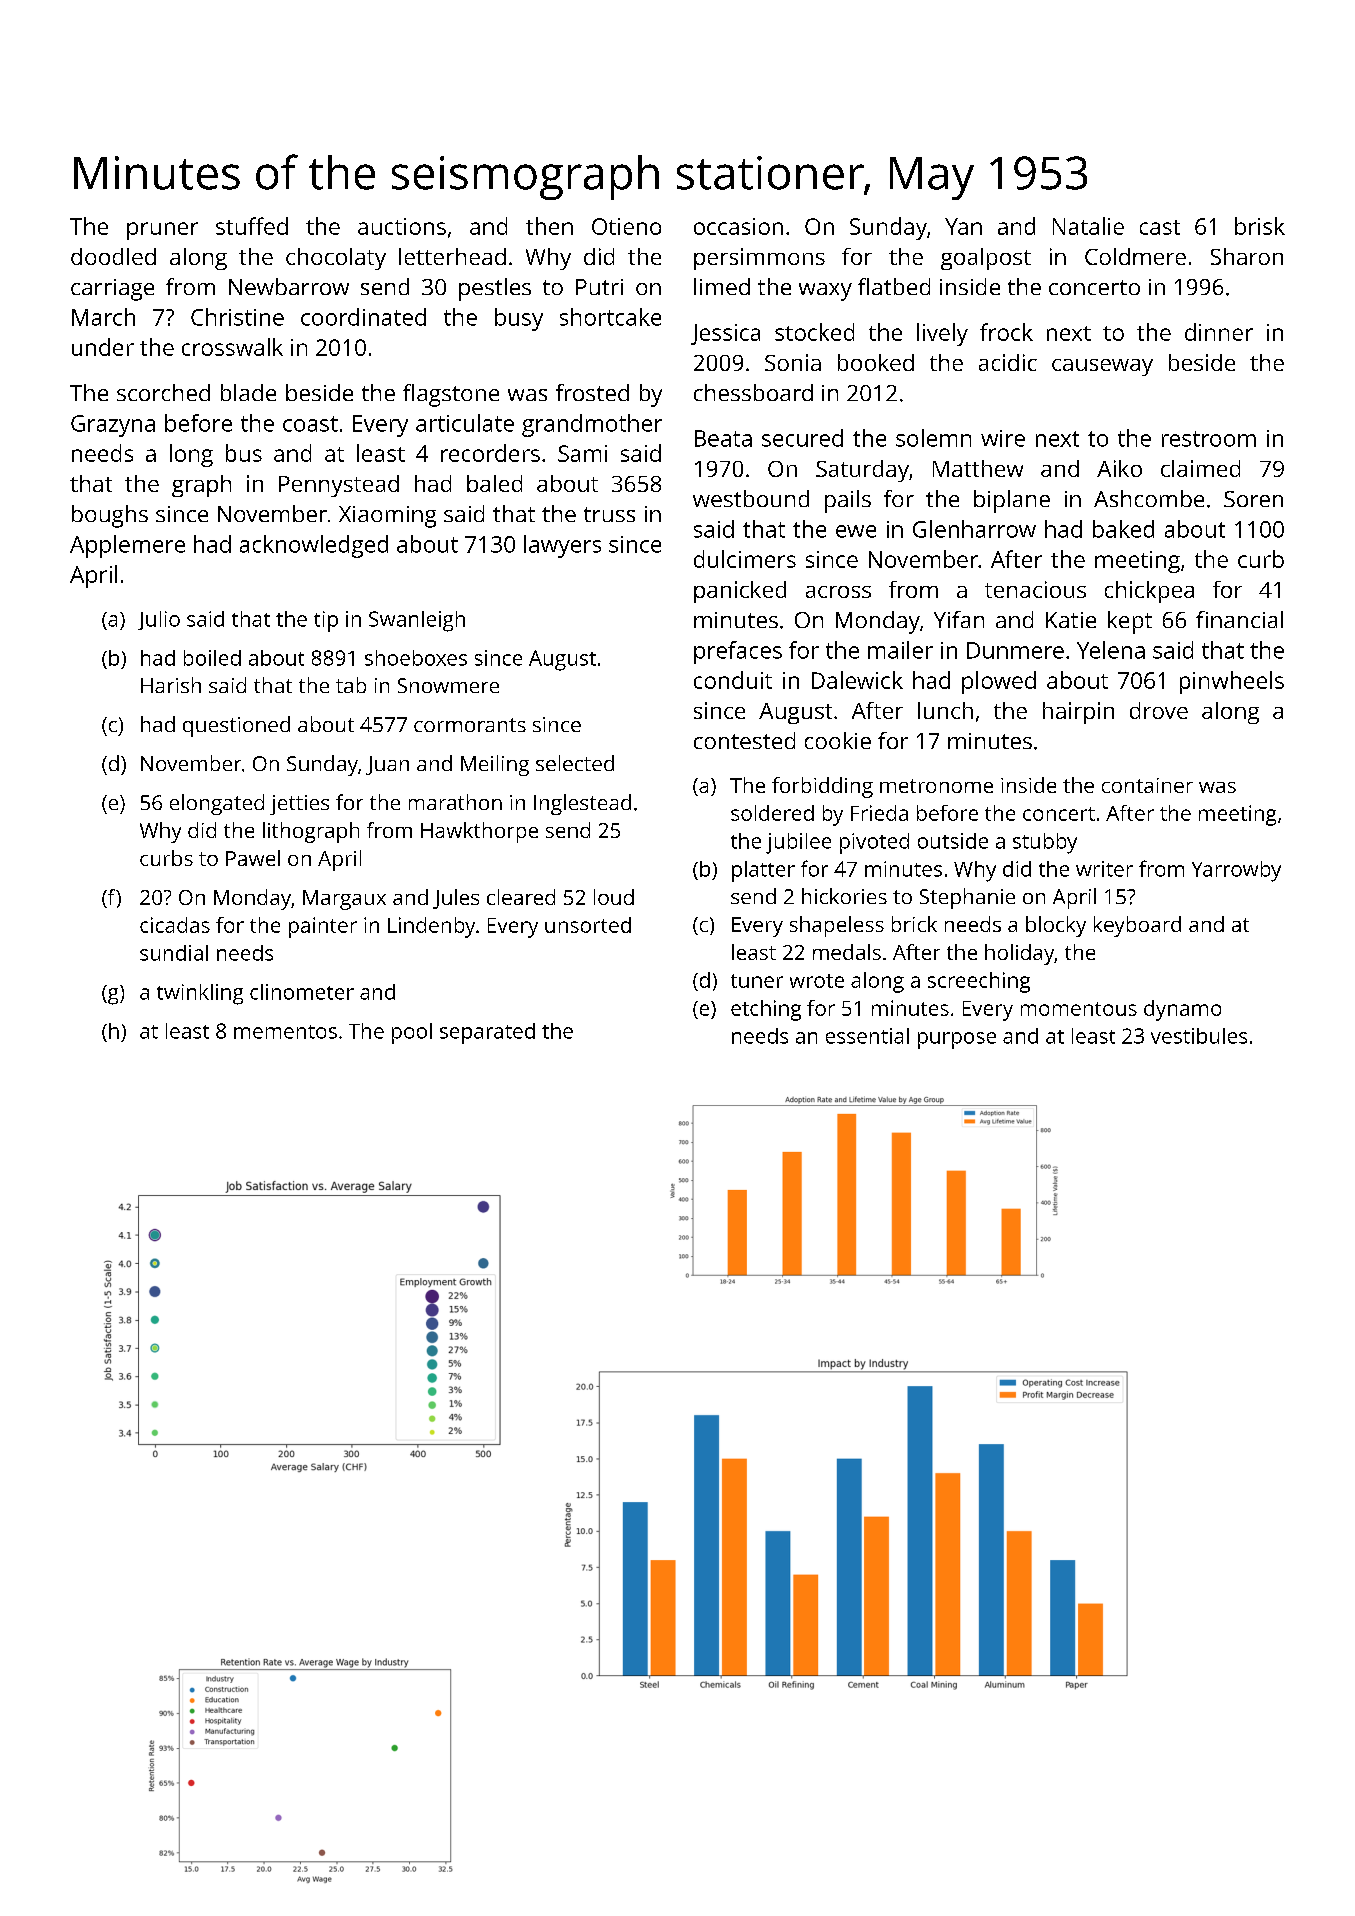 Image resolution: width=1355 pixels, height=1916 pixels. Describe the element at coordinates (963, 226) in the screenshot. I see `Yan` at that location.
